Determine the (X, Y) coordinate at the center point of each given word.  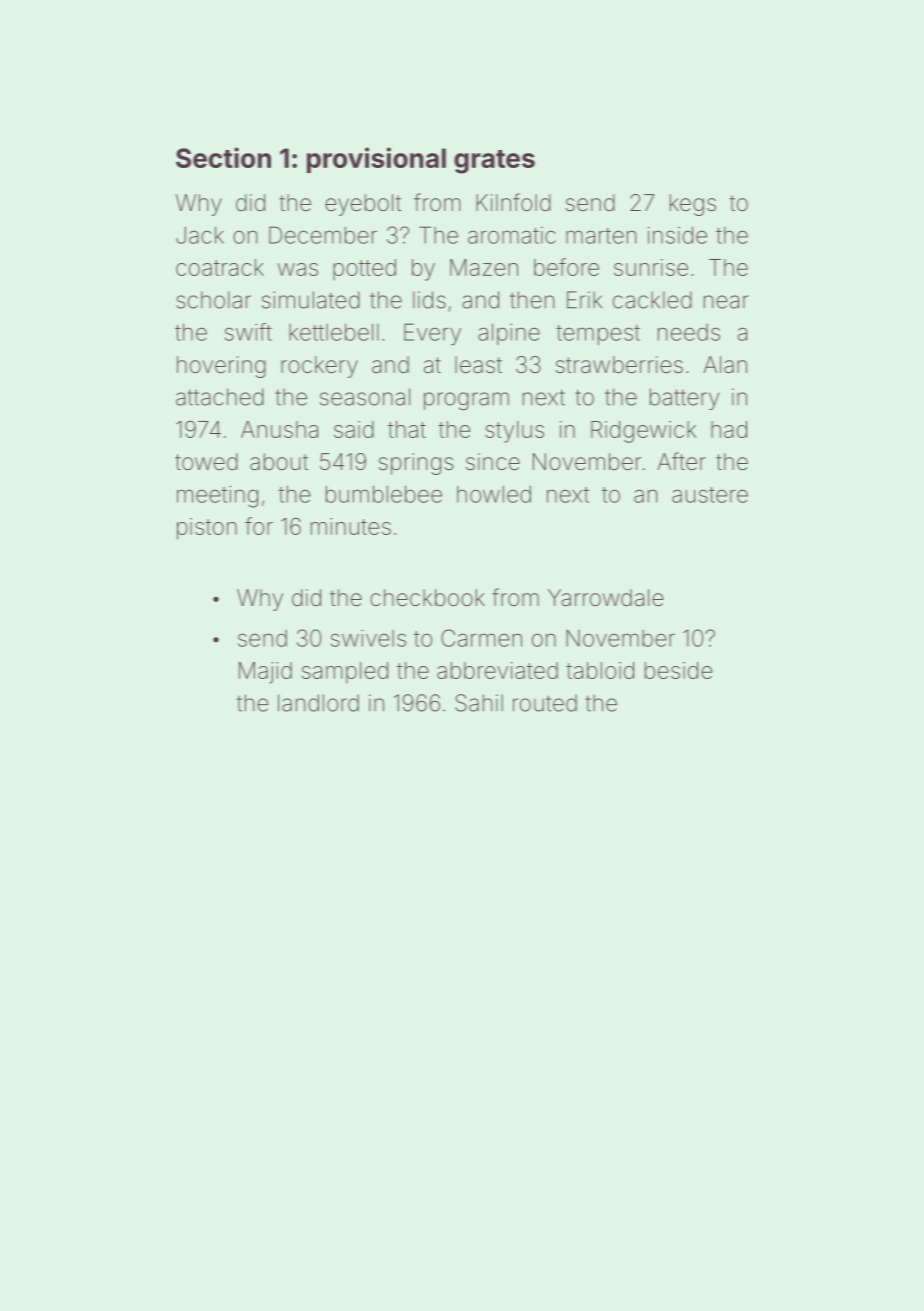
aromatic (512, 235)
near (726, 302)
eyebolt (363, 205)
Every (432, 334)
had (729, 429)
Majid (265, 673)
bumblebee (384, 494)
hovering (221, 367)
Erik (584, 299)
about (279, 462)
